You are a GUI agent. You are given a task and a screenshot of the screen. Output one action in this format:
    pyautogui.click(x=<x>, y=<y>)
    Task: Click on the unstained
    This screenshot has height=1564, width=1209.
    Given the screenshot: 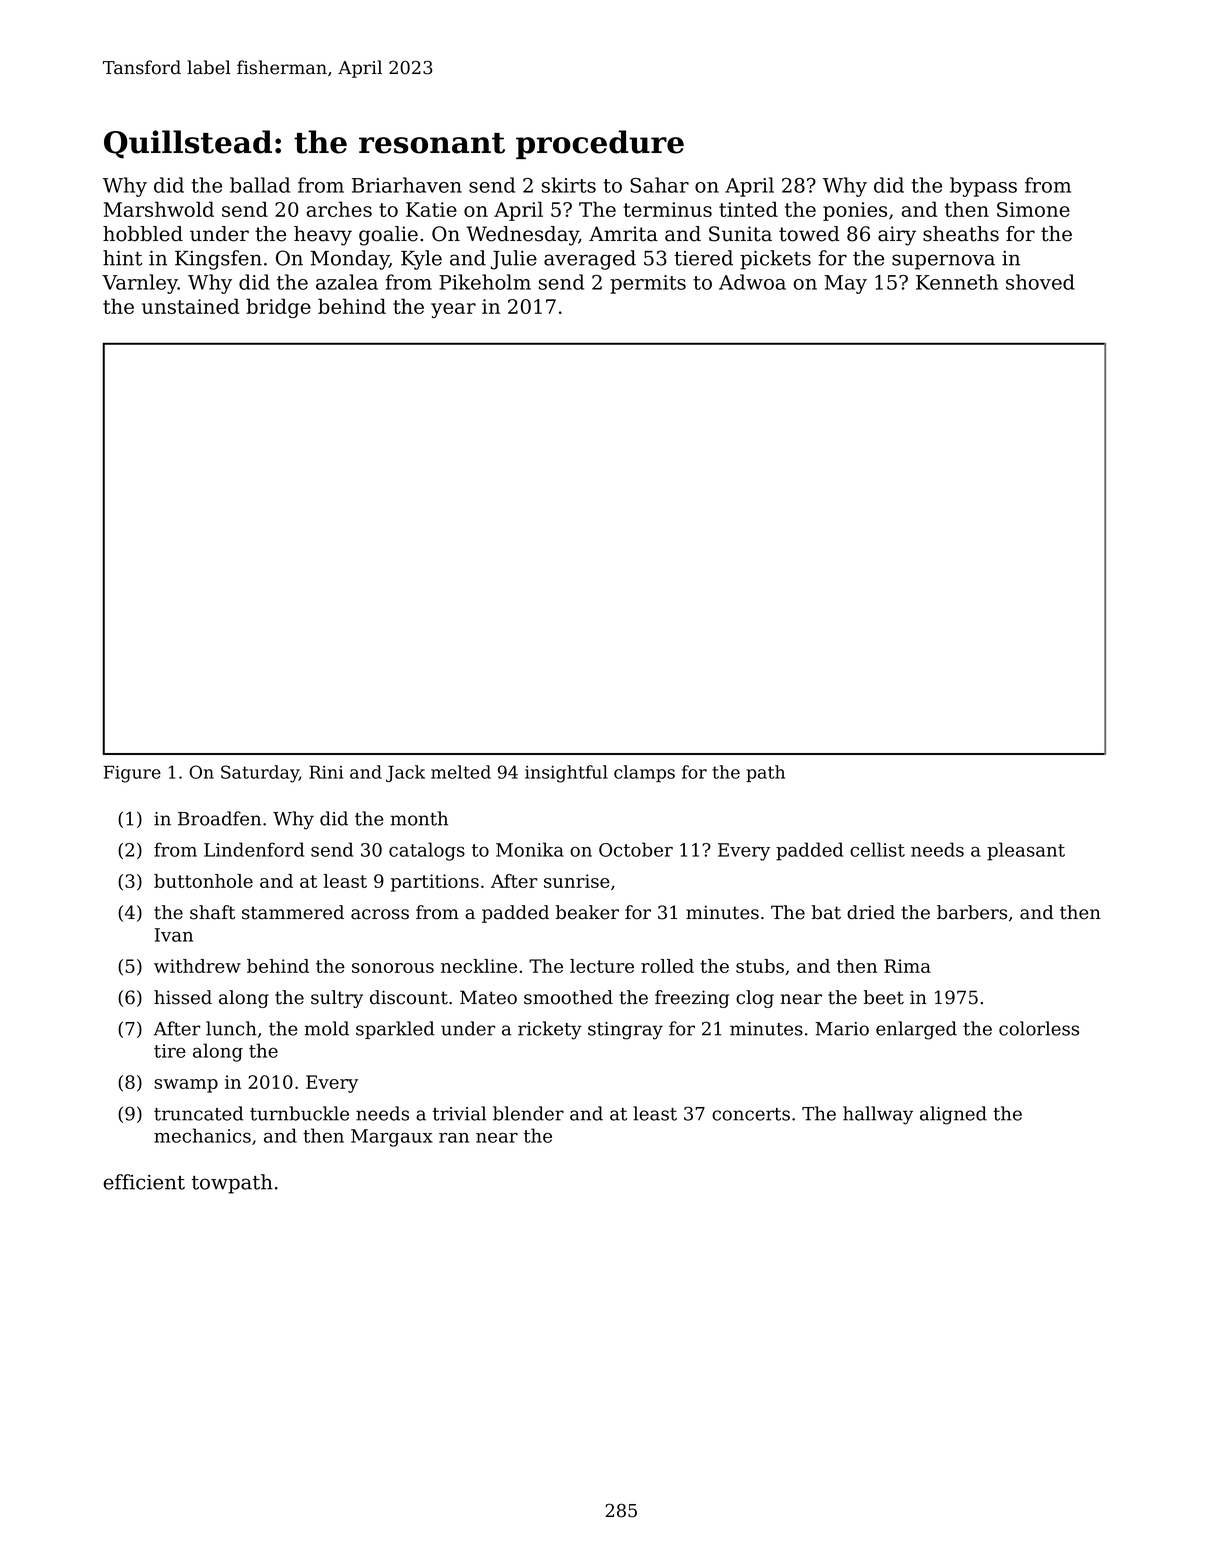 What is the action you would take?
    pyautogui.click(x=191, y=306)
